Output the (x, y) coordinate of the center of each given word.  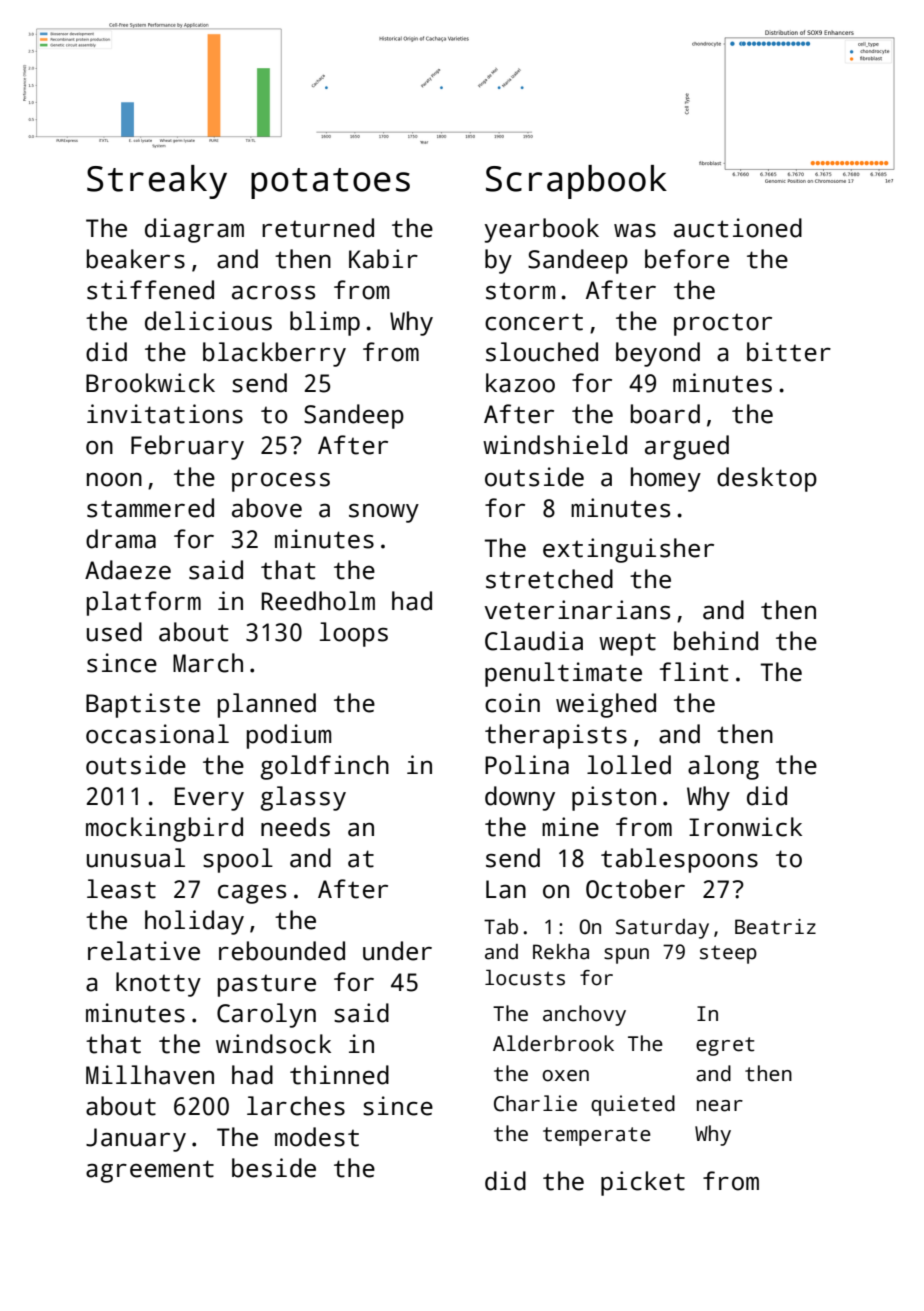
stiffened (150, 290)
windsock (273, 1044)
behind (716, 641)
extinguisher (628, 550)
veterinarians (577, 610)
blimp (325, 323)
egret (725, 1046)
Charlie (535, 1103)
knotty (158, 984)
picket (643, 1183)
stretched (549, 579)
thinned (339, 1075)
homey (666, 479)
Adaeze (128, 570)
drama (121, 539)
